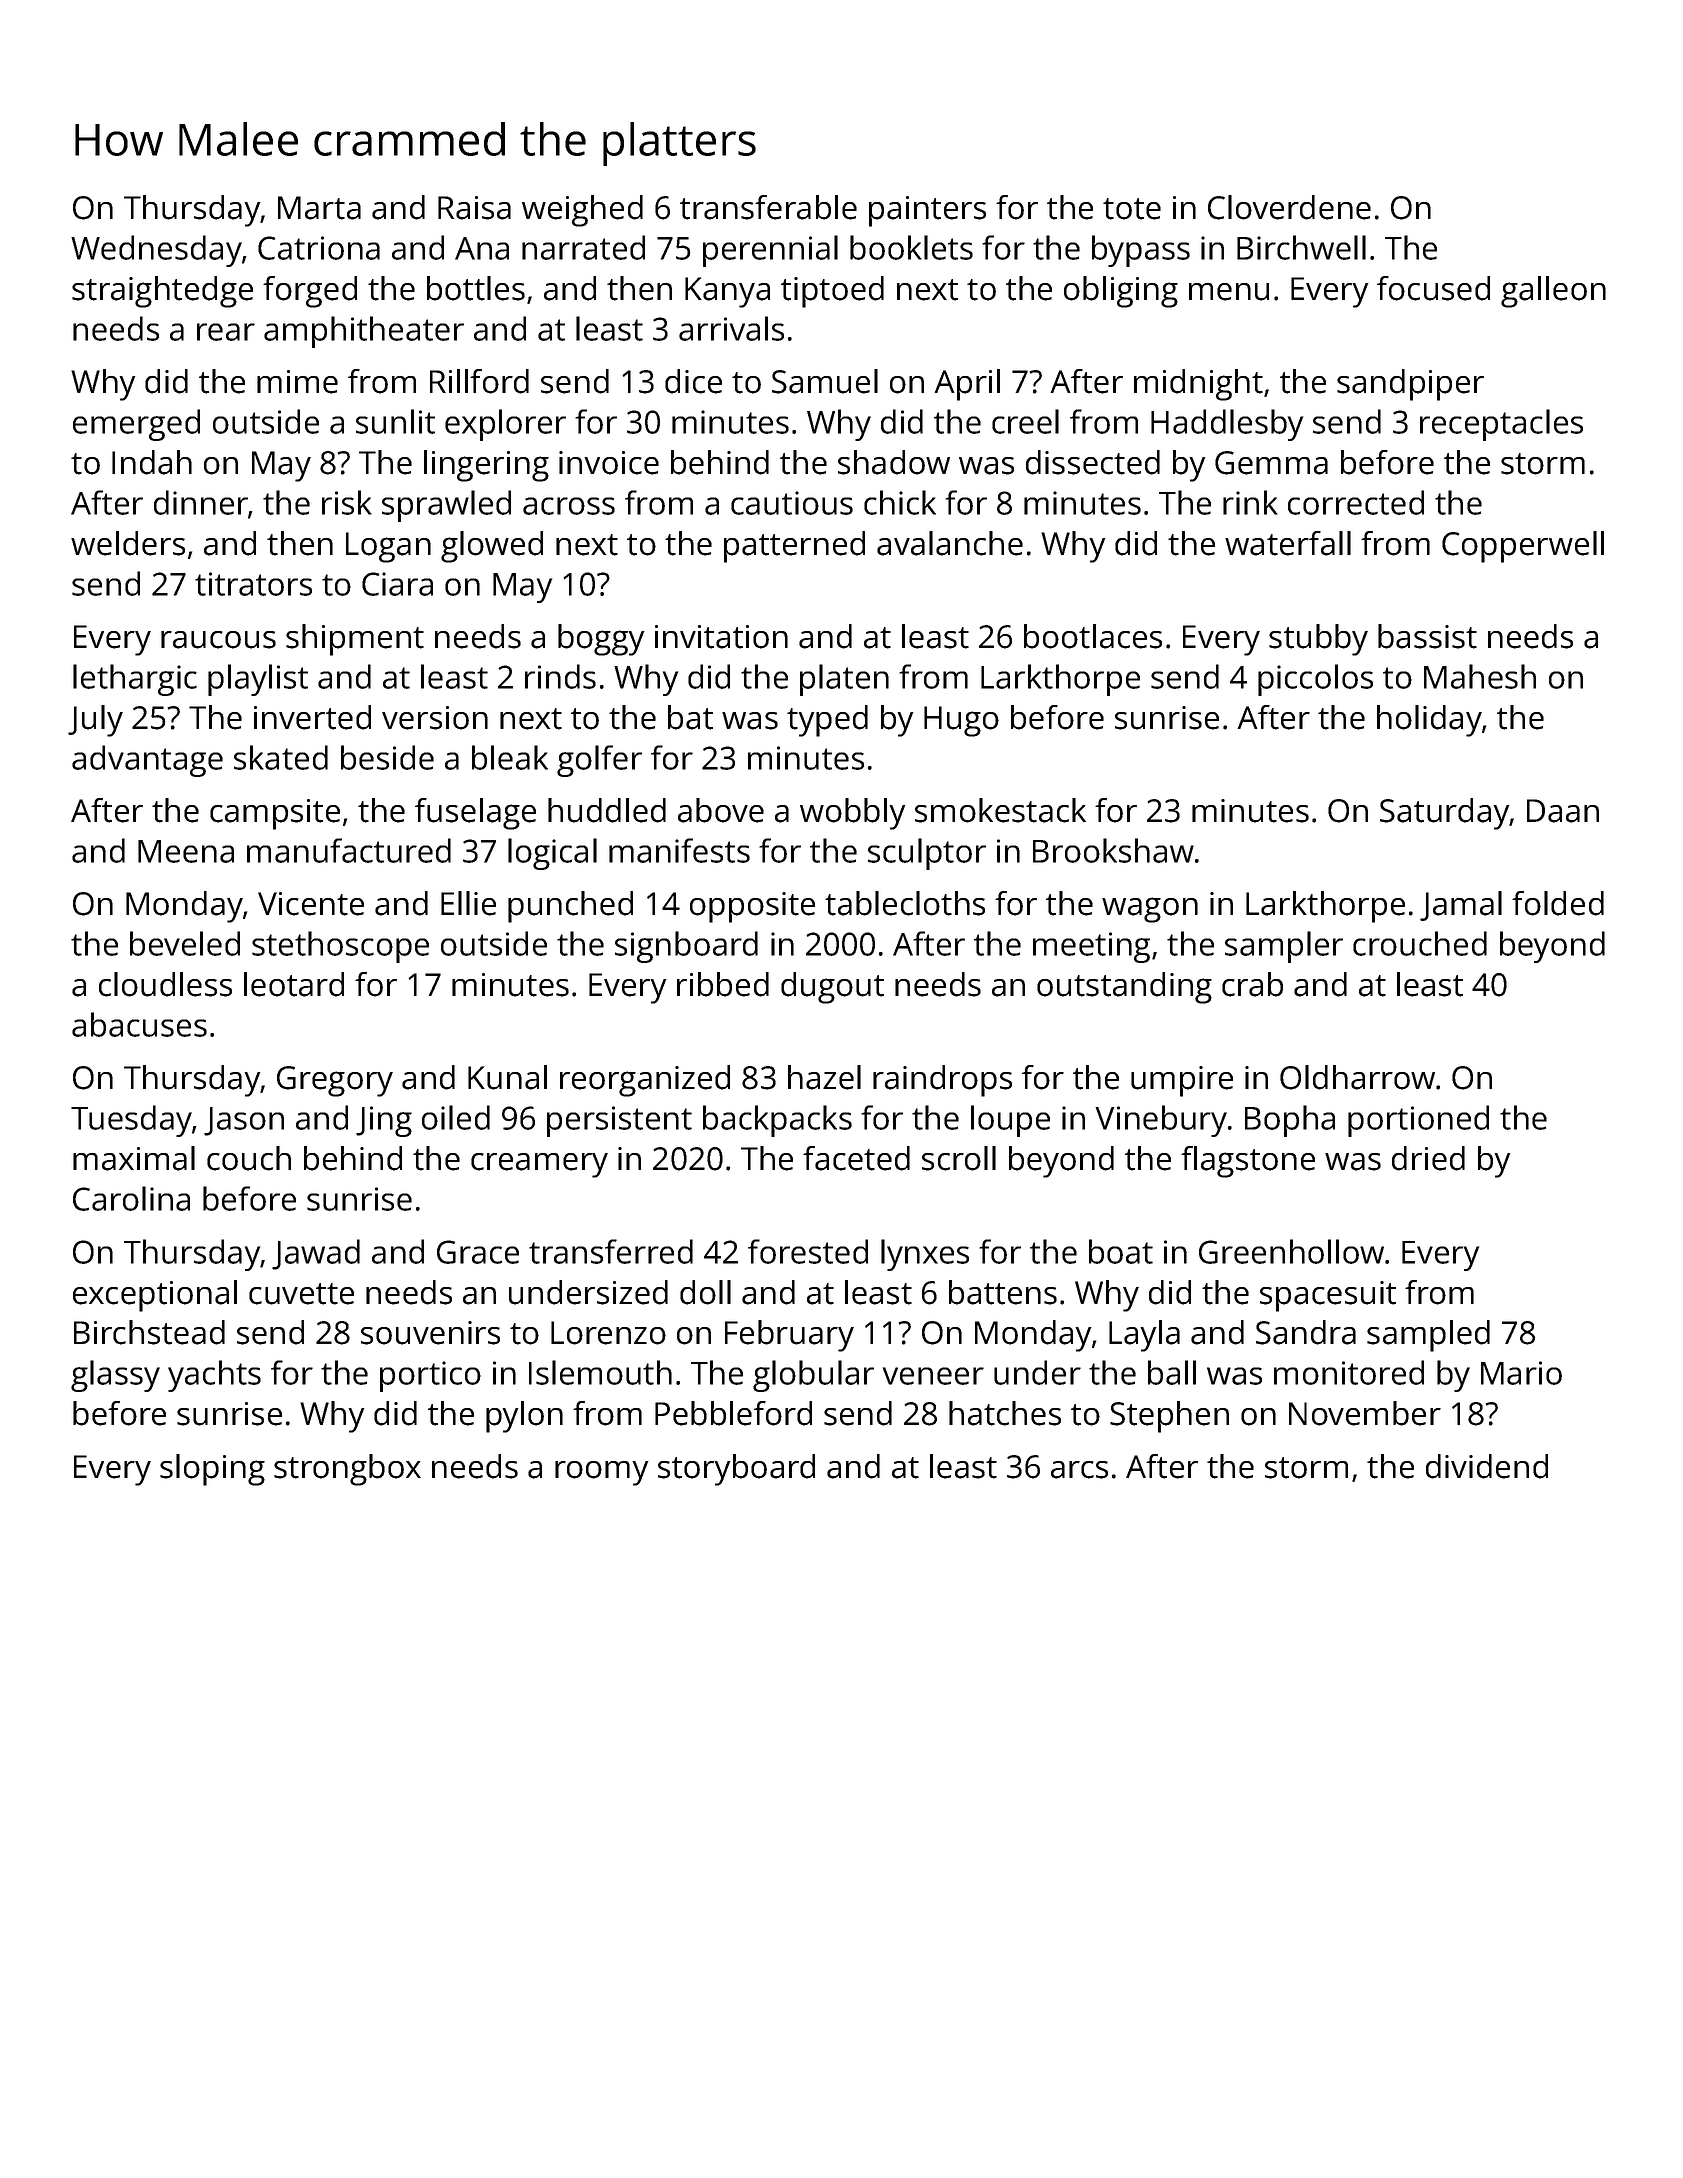 The image size is (1683, 2178). What do you see at coordinates (476, 288) in the page?
I see `bottles` at bounding box center [476, 288].
